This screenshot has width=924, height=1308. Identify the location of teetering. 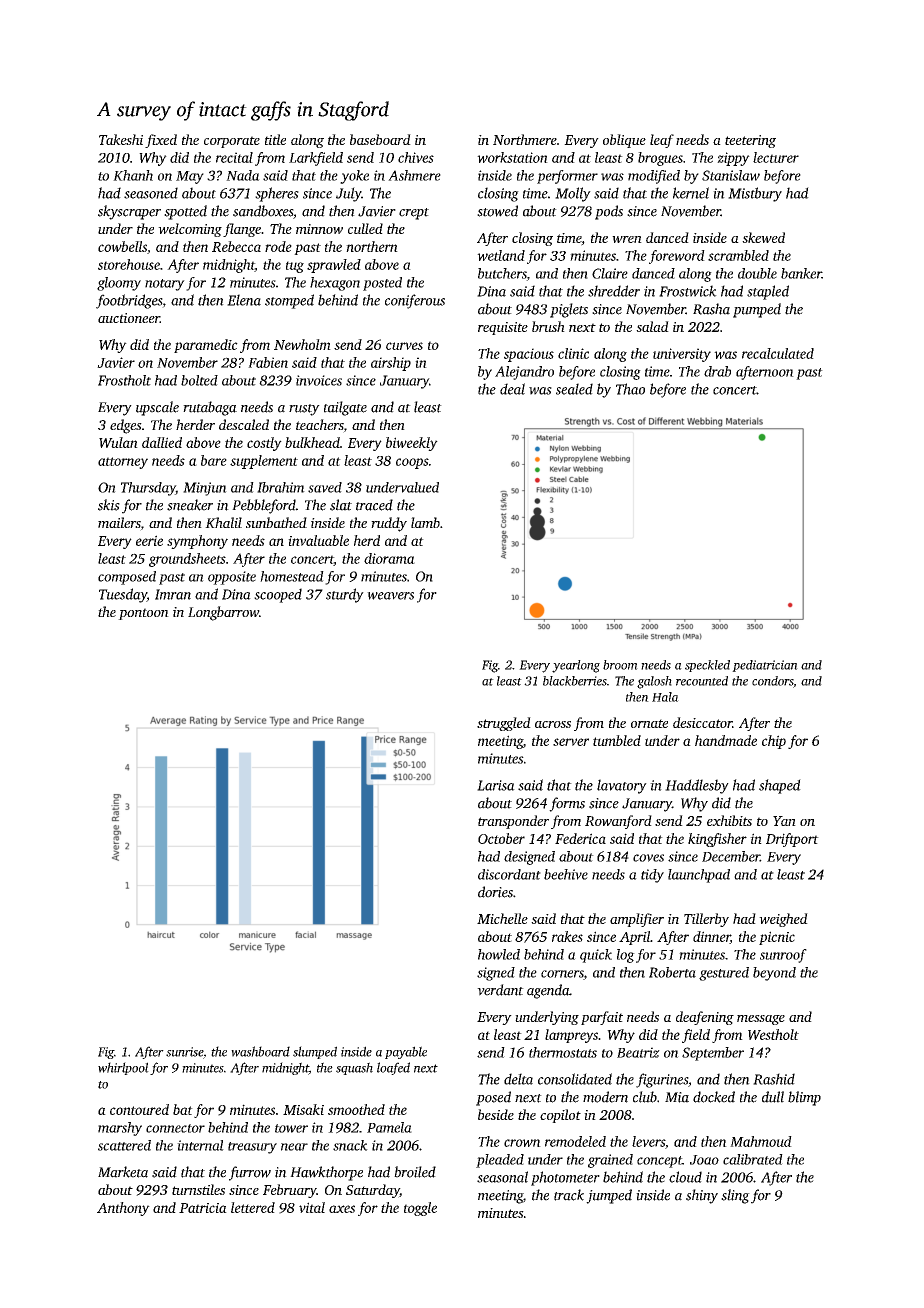
(750, 141).
